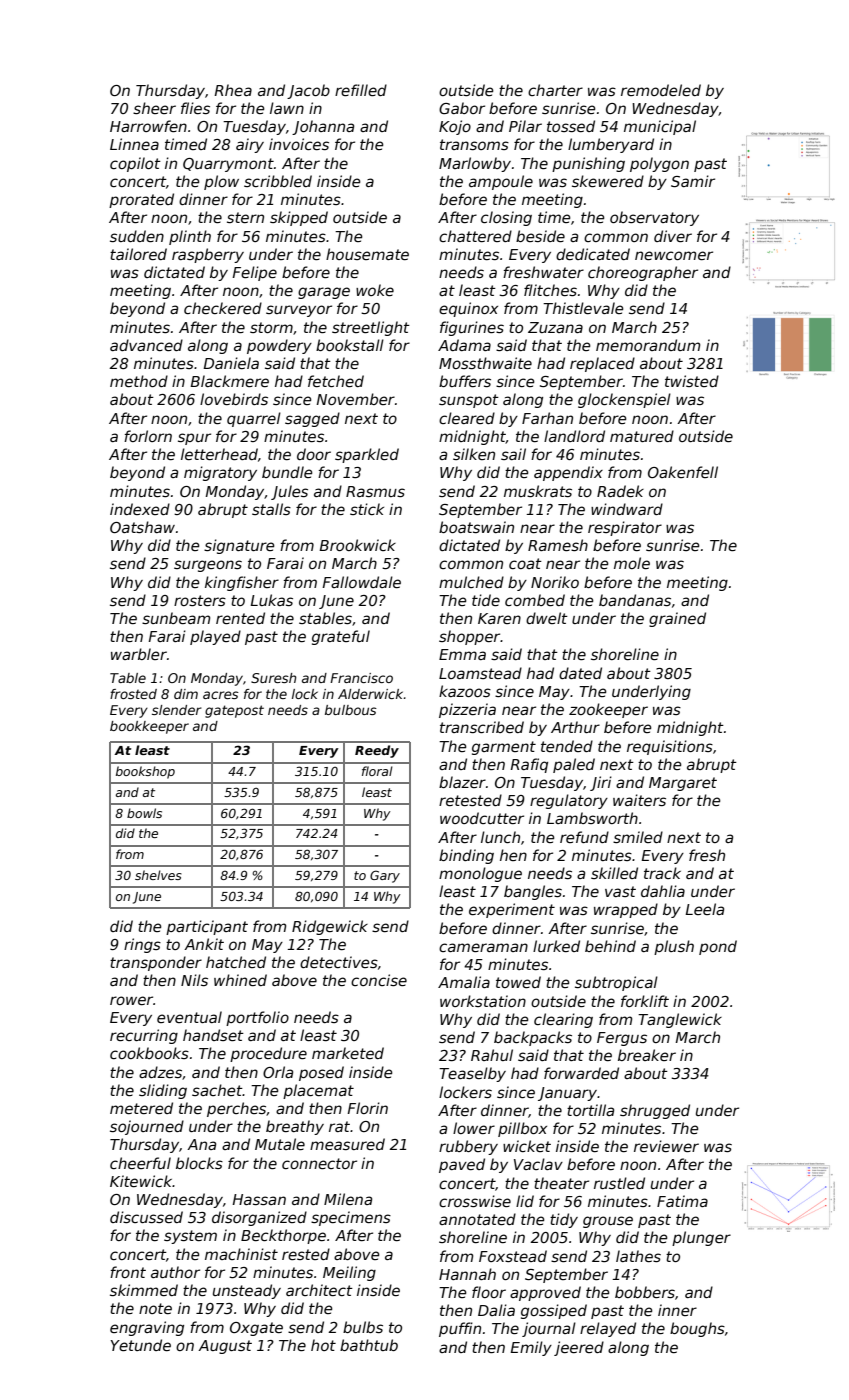  I want to click on lathes, so click(638, 1256).
